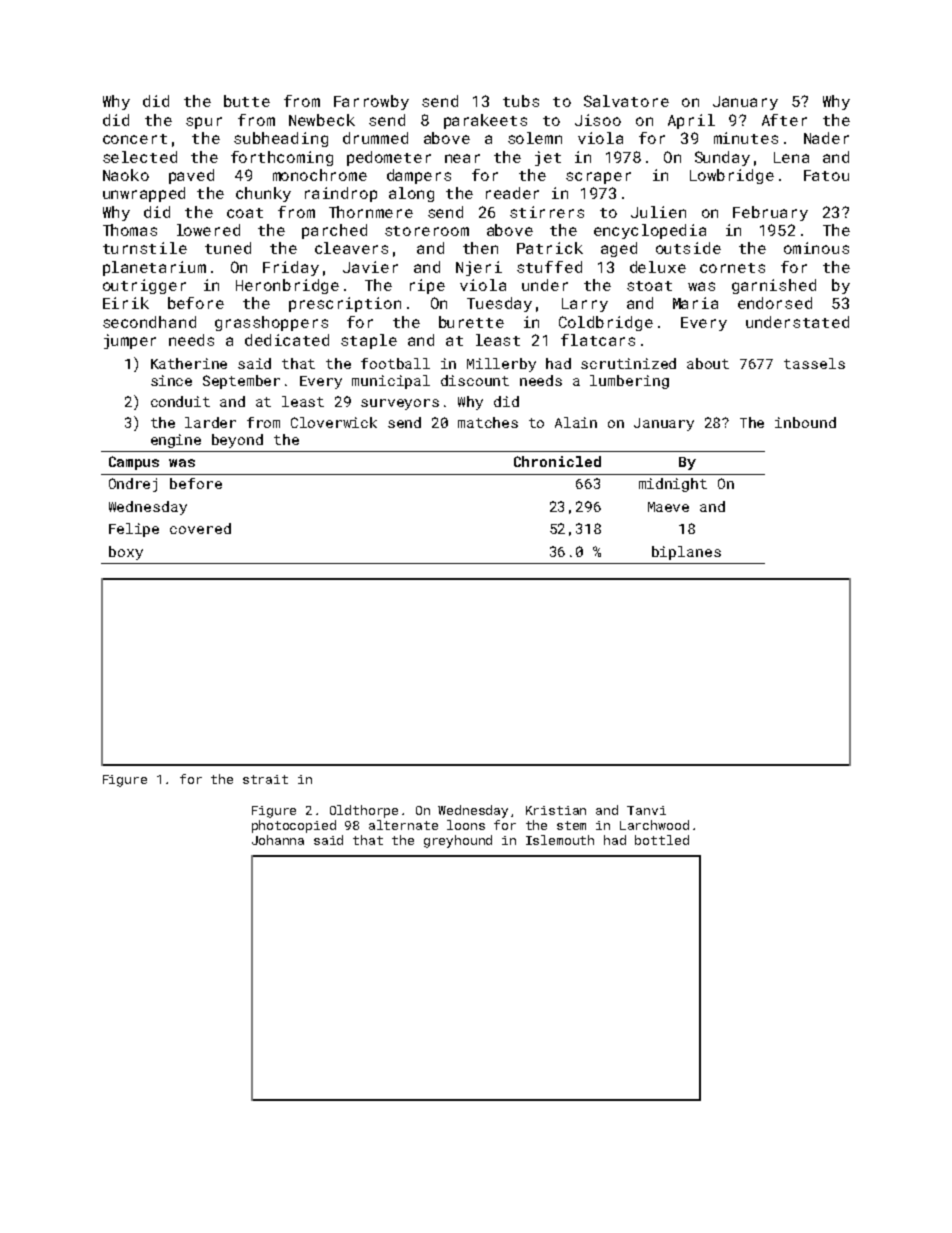 This screenshot has height=1233, width=952. I want to click on Maeve, so click(668, 507).
